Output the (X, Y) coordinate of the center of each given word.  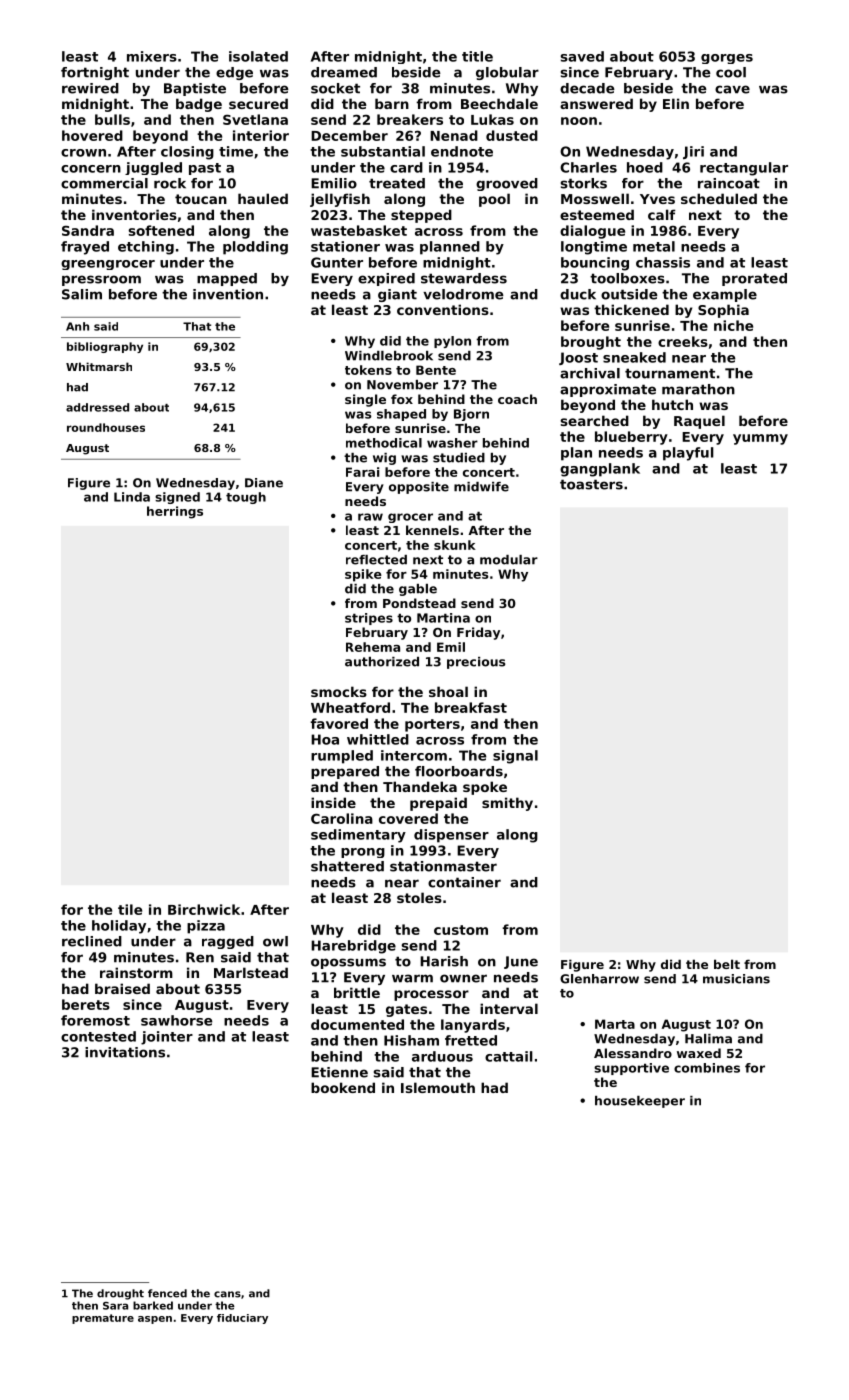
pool (494, 200)
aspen (155, 1320)
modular (509, 560)
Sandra (88, 230)
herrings (175, 512)
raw (370, 517)
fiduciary (242, 1319)
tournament (670, 373)
